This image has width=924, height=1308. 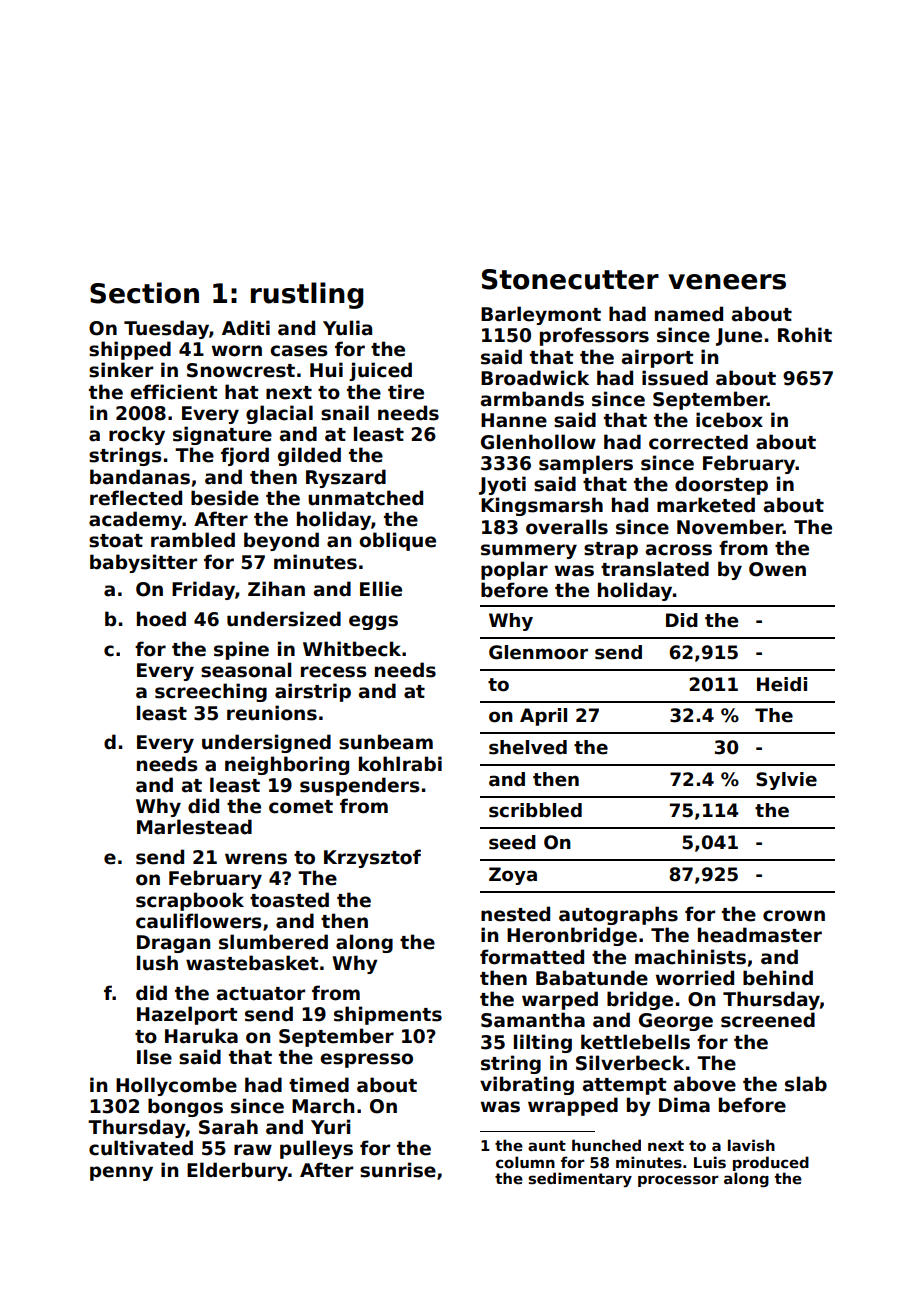 What do you see at coordinates (794, 916) in the image?
I see `crown` at bounding box center [794, 916].
